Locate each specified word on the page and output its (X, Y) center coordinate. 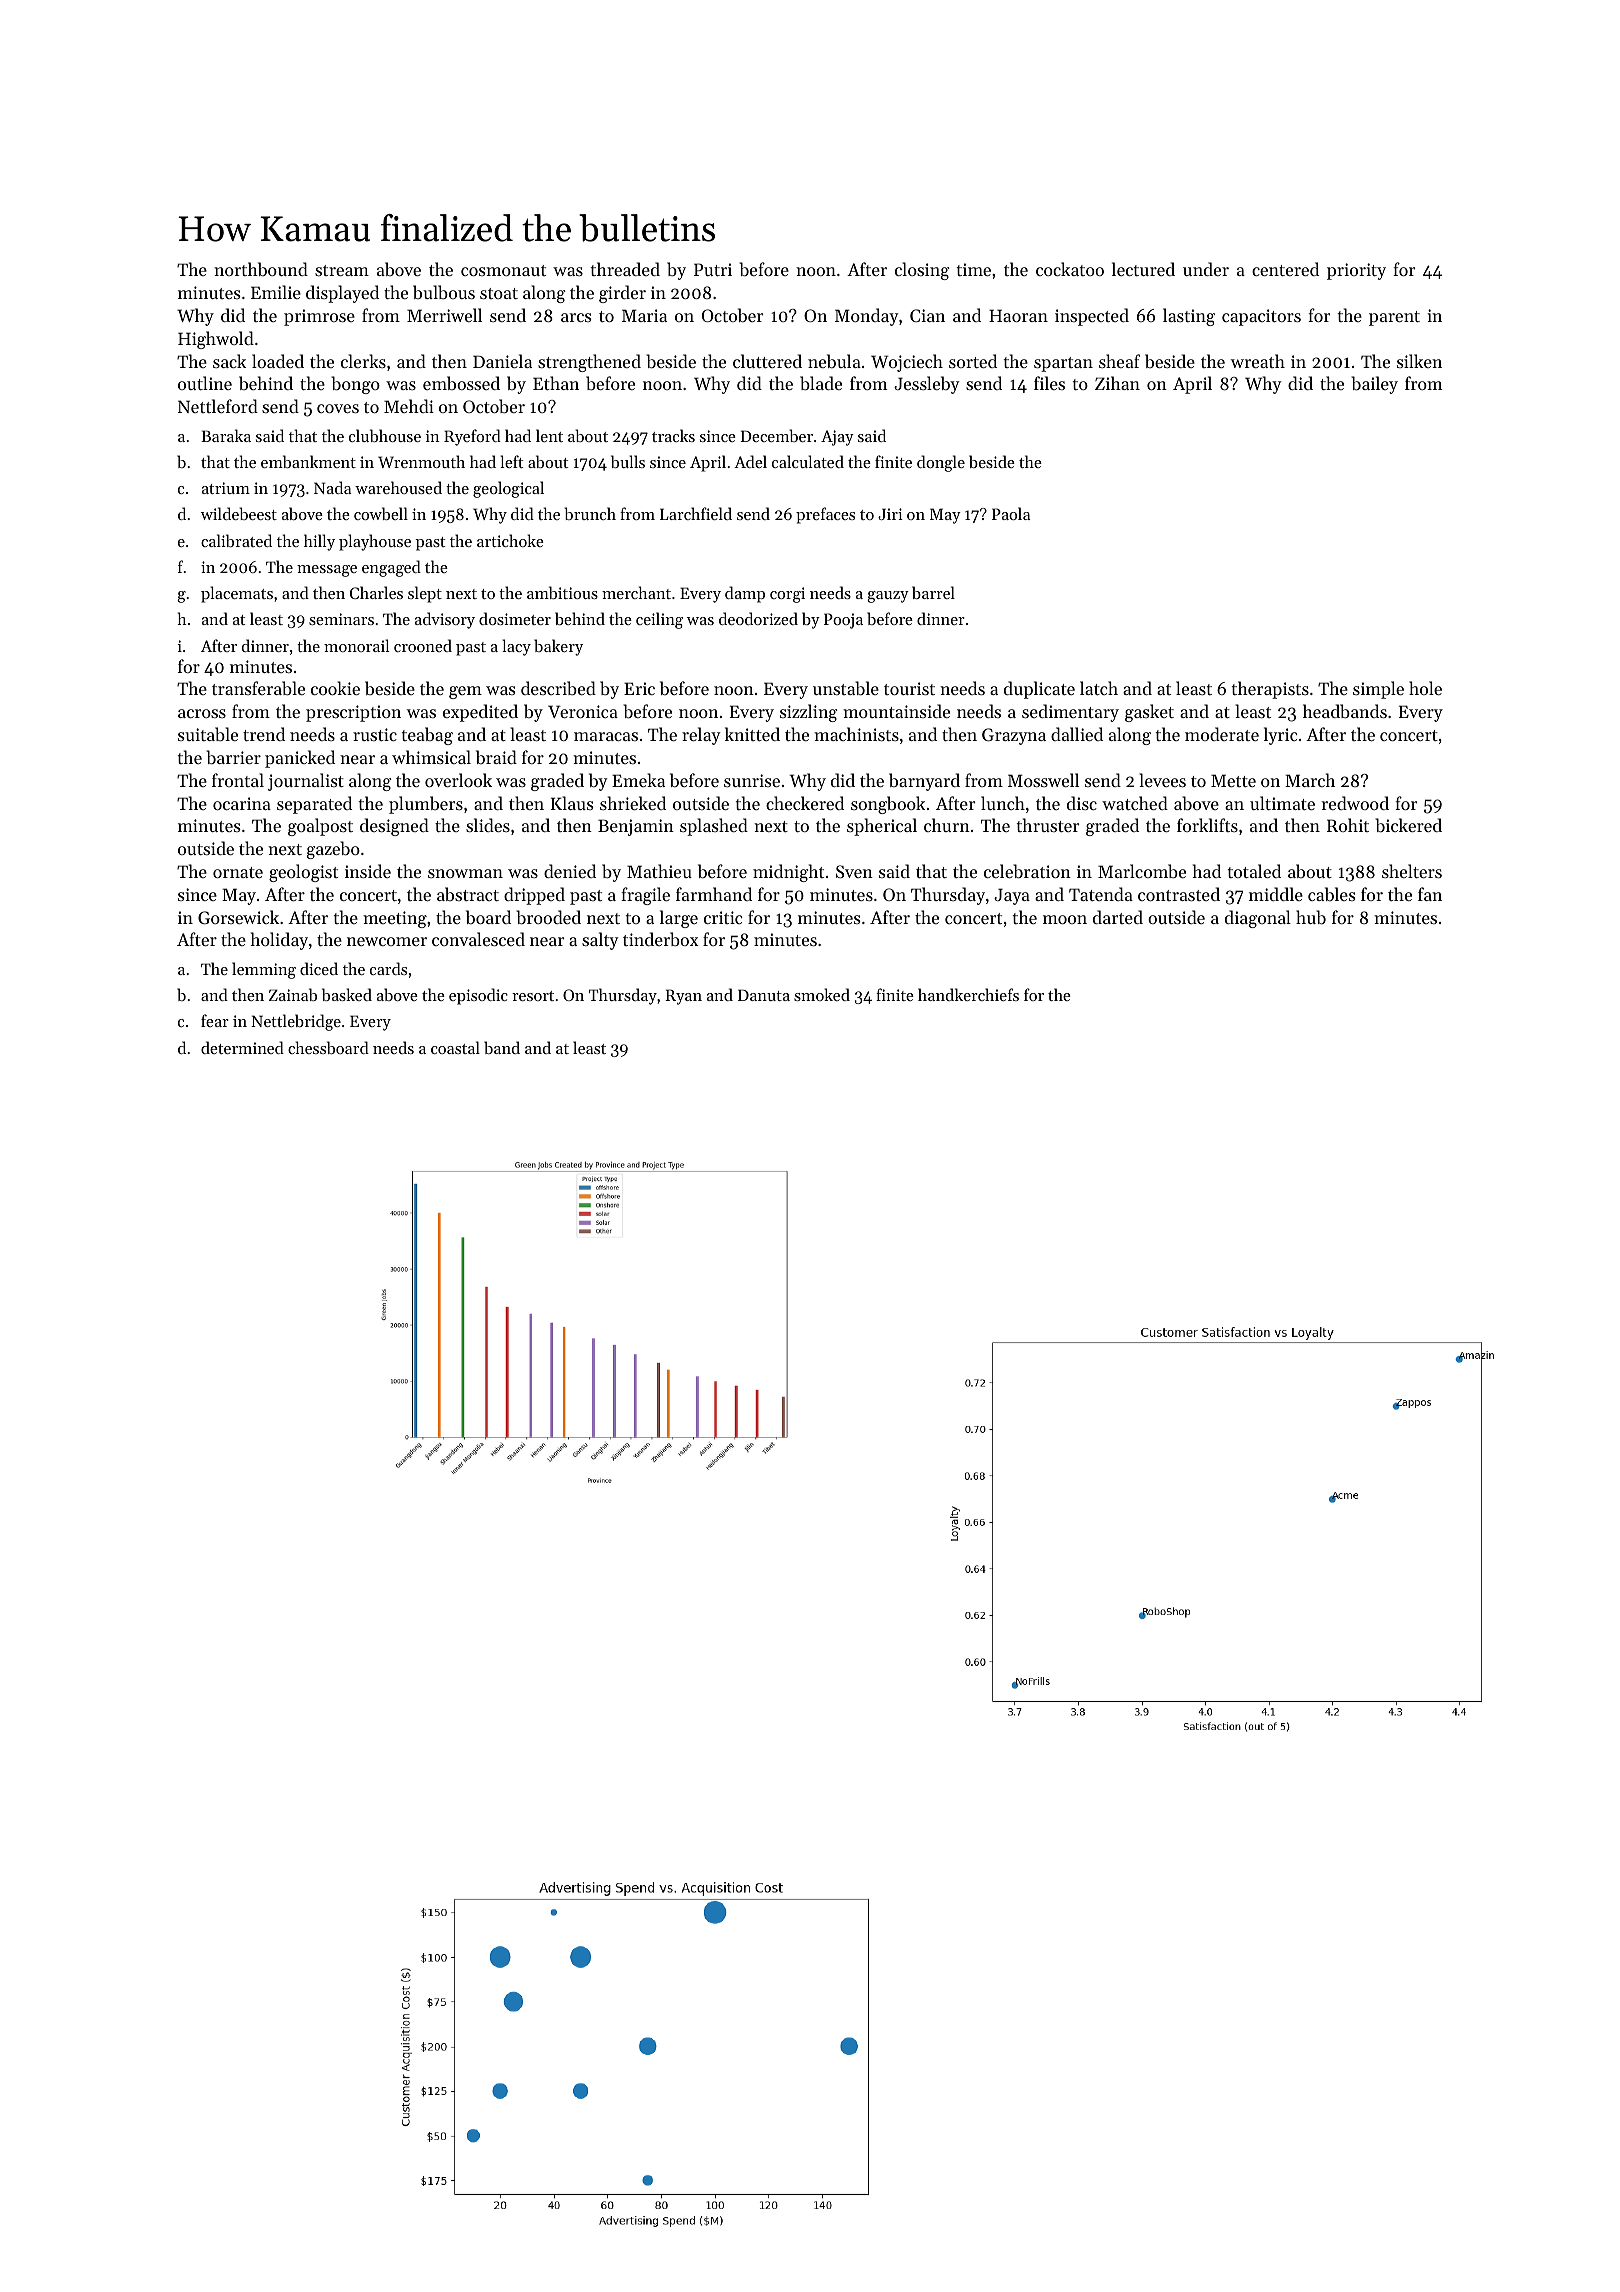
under (1206, 269)
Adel (750, 461)
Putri (713, 269)
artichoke (510, 540)
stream (342, 270)
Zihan (1117, 383)
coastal (455, 1047)
